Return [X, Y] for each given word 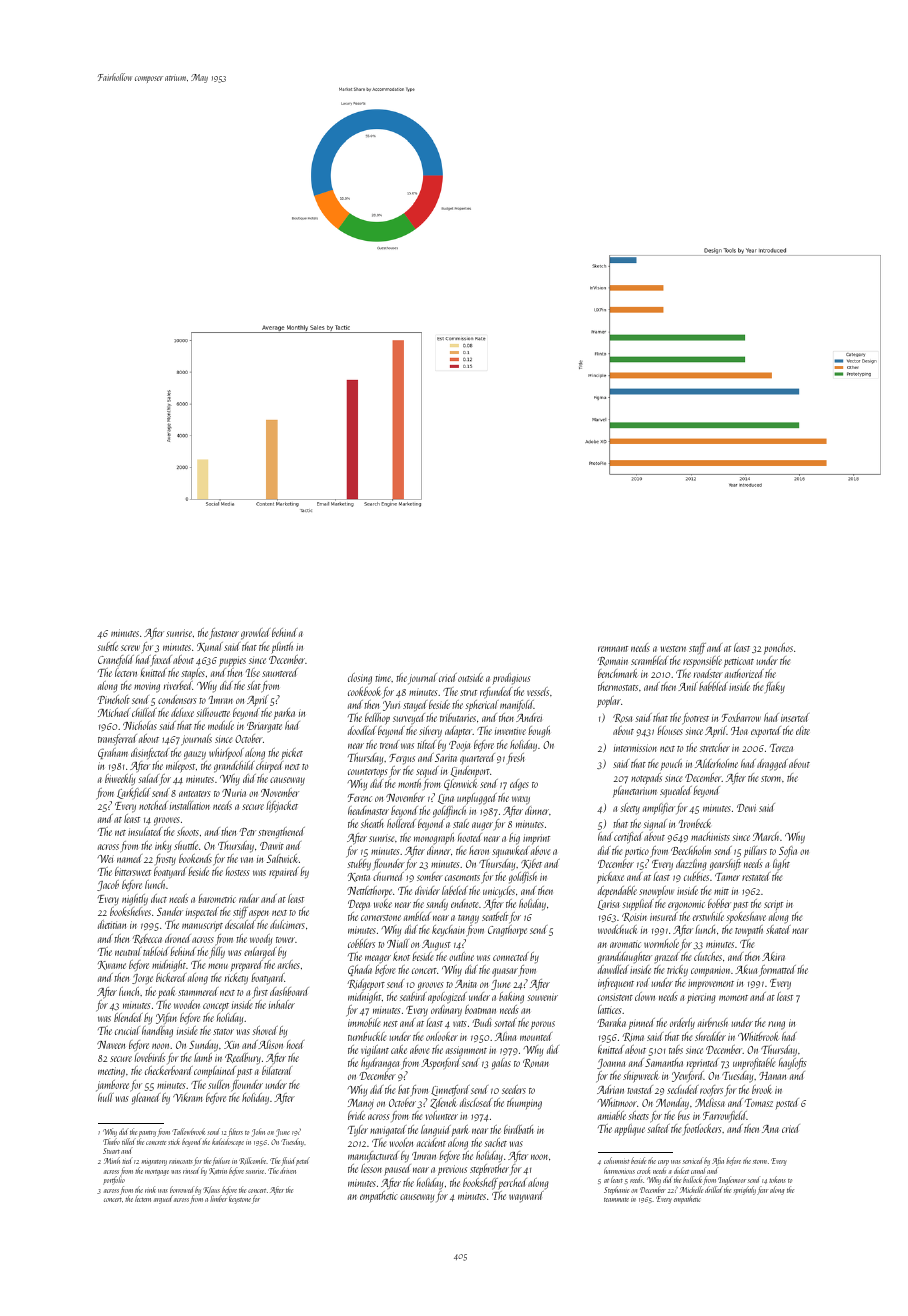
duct [159, 898]
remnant [613, 649]
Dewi [746, 808]
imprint [536, 839]
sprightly [744, 1190]
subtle [107, 646]
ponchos [778, 648]
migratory [154, 1163]
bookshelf [480, 1184]
